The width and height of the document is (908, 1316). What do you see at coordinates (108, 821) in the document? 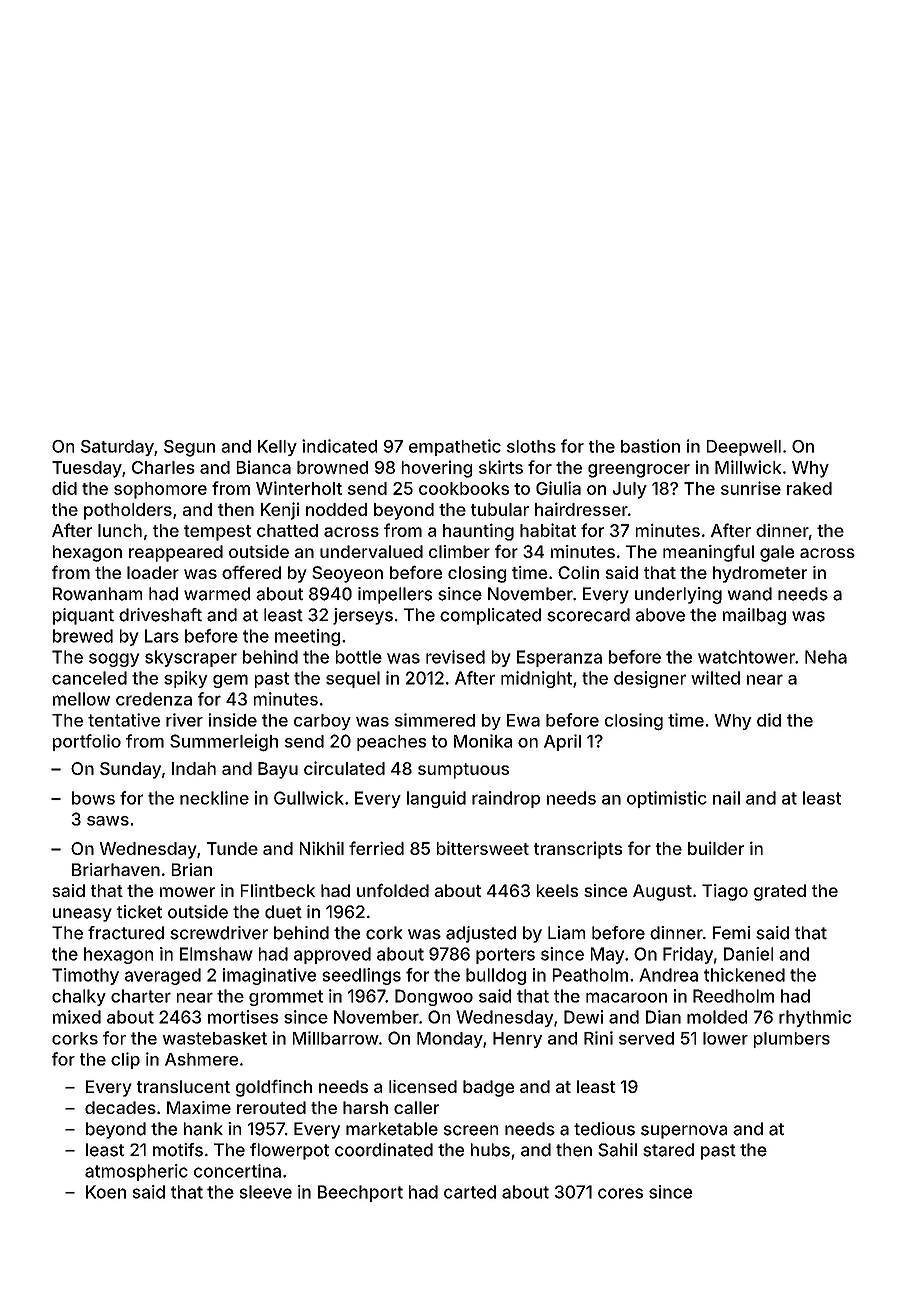
I see `saws` at bounding box center [108, 821].
